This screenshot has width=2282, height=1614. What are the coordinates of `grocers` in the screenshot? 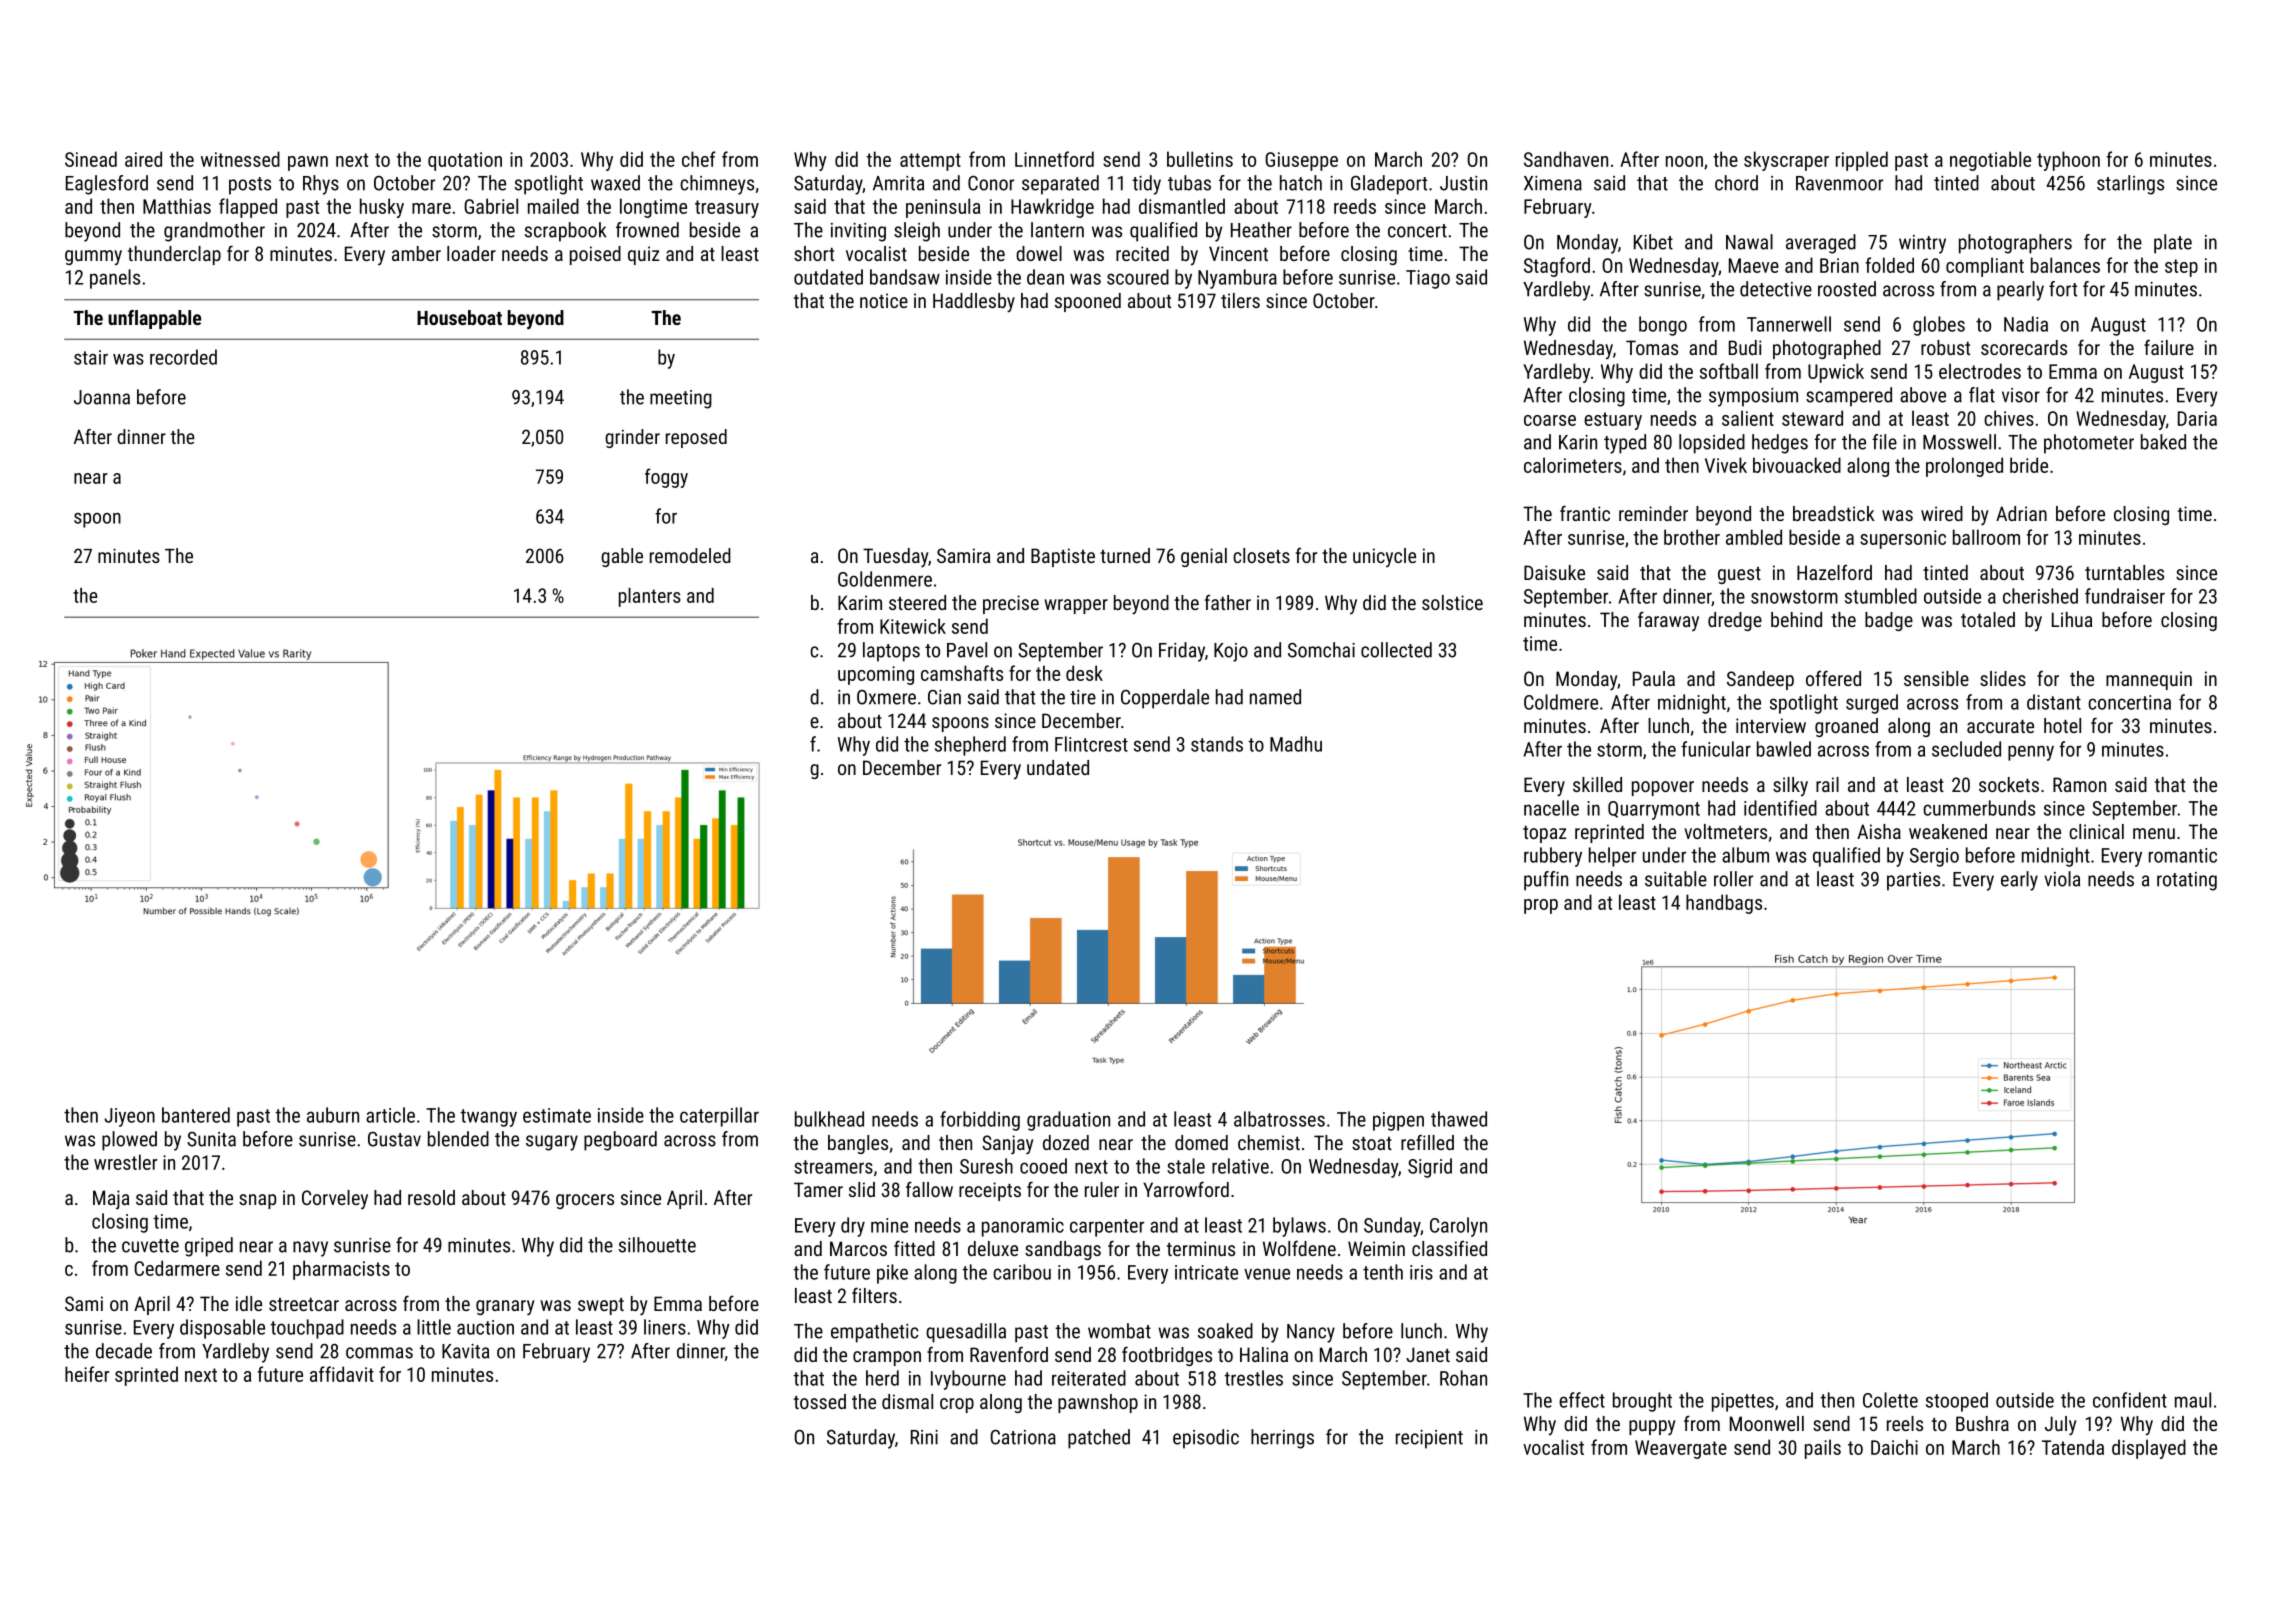 It's located at (585, 1201).
